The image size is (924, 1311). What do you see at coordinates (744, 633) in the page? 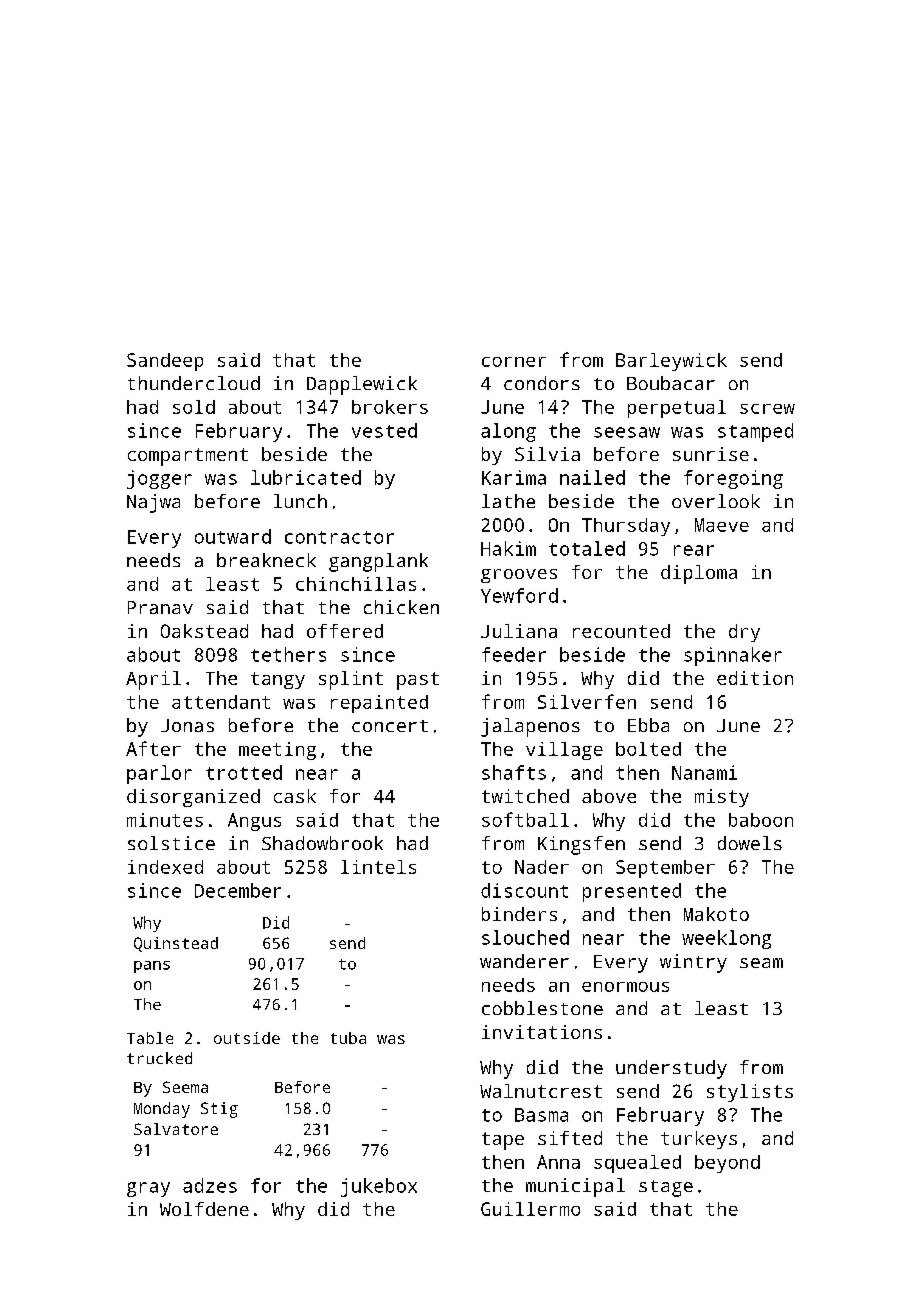
I see `dry` at bounding box center [744, 633].
